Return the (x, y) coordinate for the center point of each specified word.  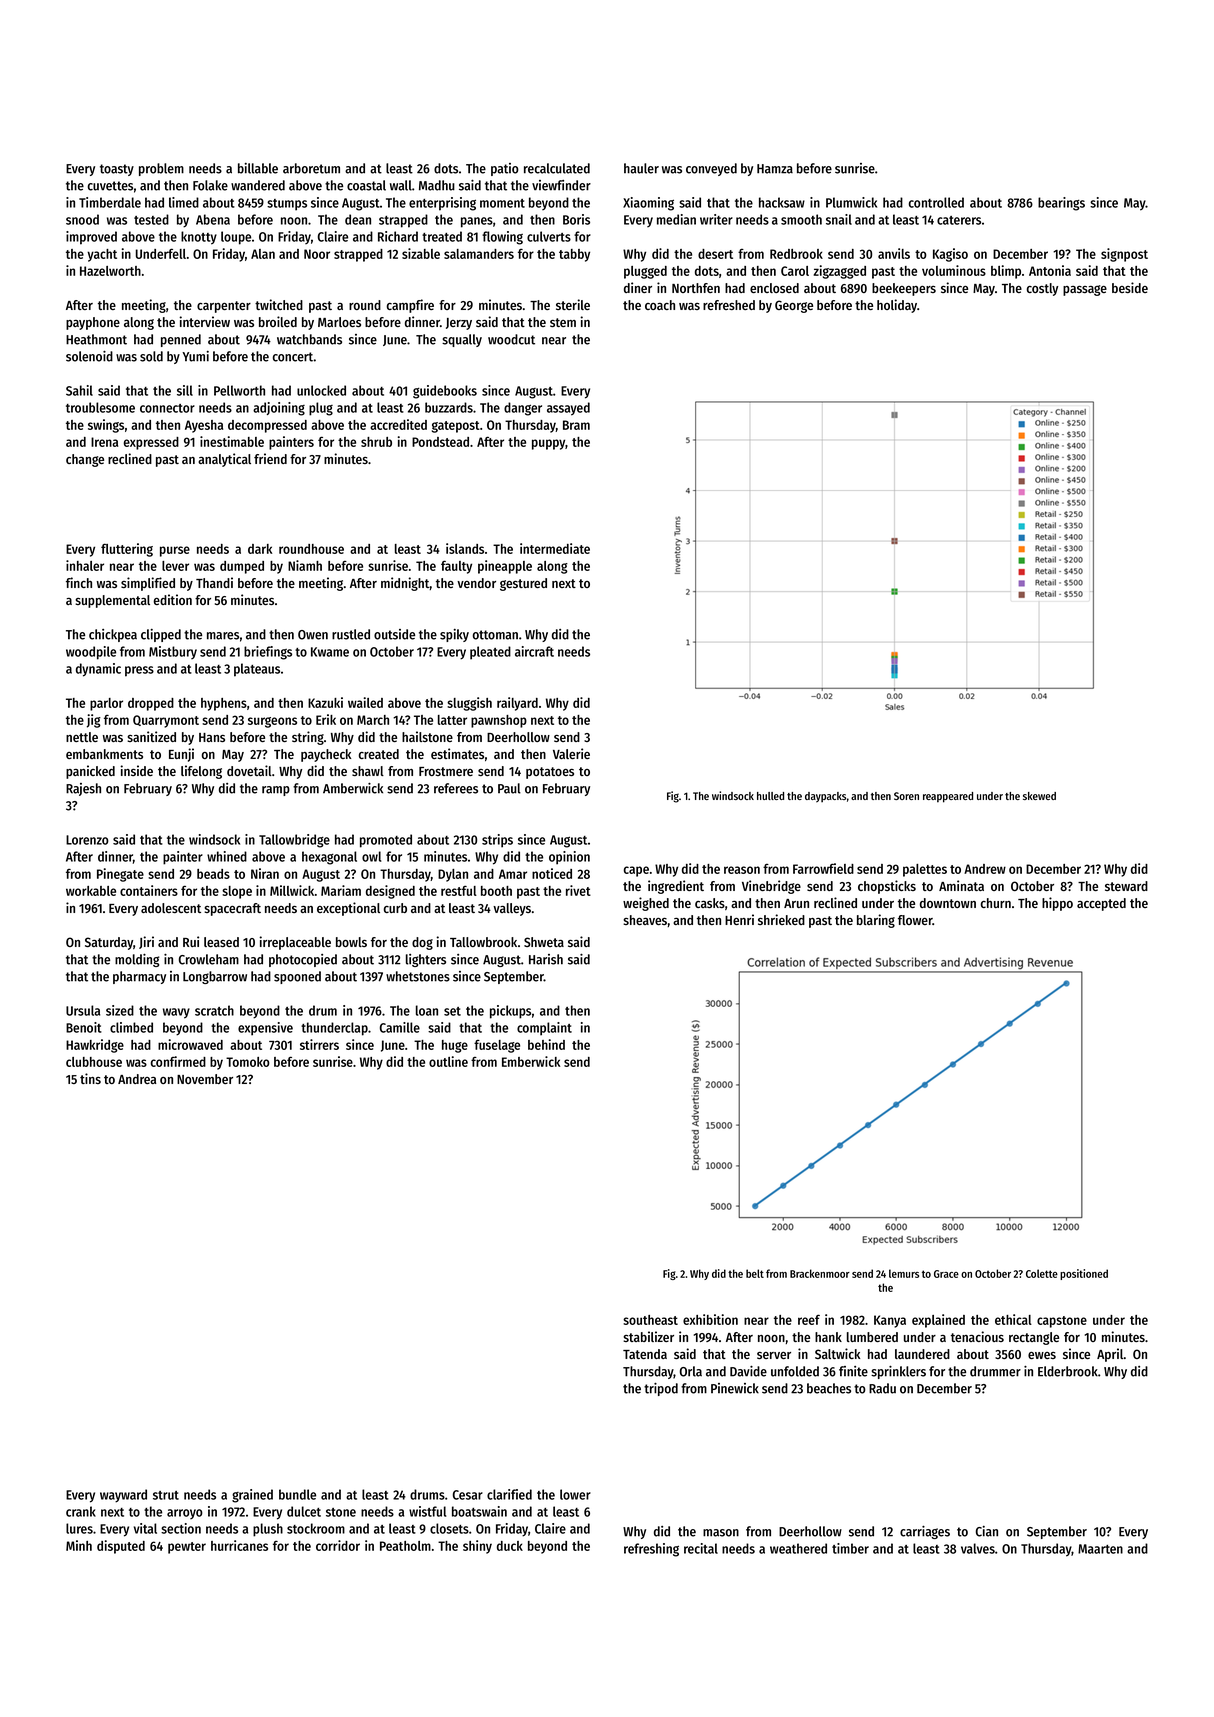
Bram (576, 425)
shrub (376, 442)
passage (1085, 290)
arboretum (311, 168)
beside (1130, 287)
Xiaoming (648, 204)
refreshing (651, 1550)
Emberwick (531, 1061)
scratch (214, 1010)
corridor (338, 1545)
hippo (1057, 904)
